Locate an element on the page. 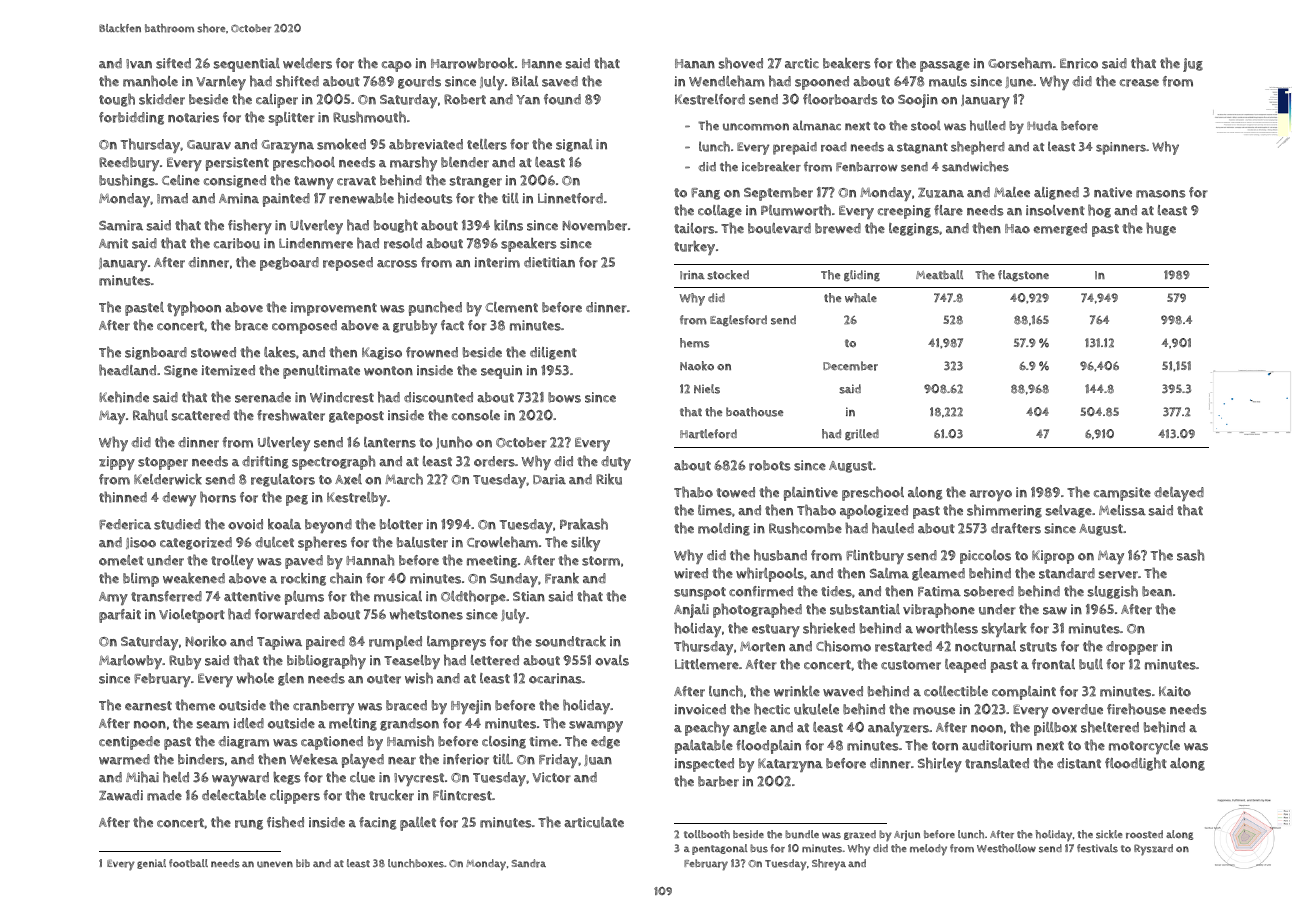 This document has width=1308, height=924. passage is located at coordinates (945, 66).
